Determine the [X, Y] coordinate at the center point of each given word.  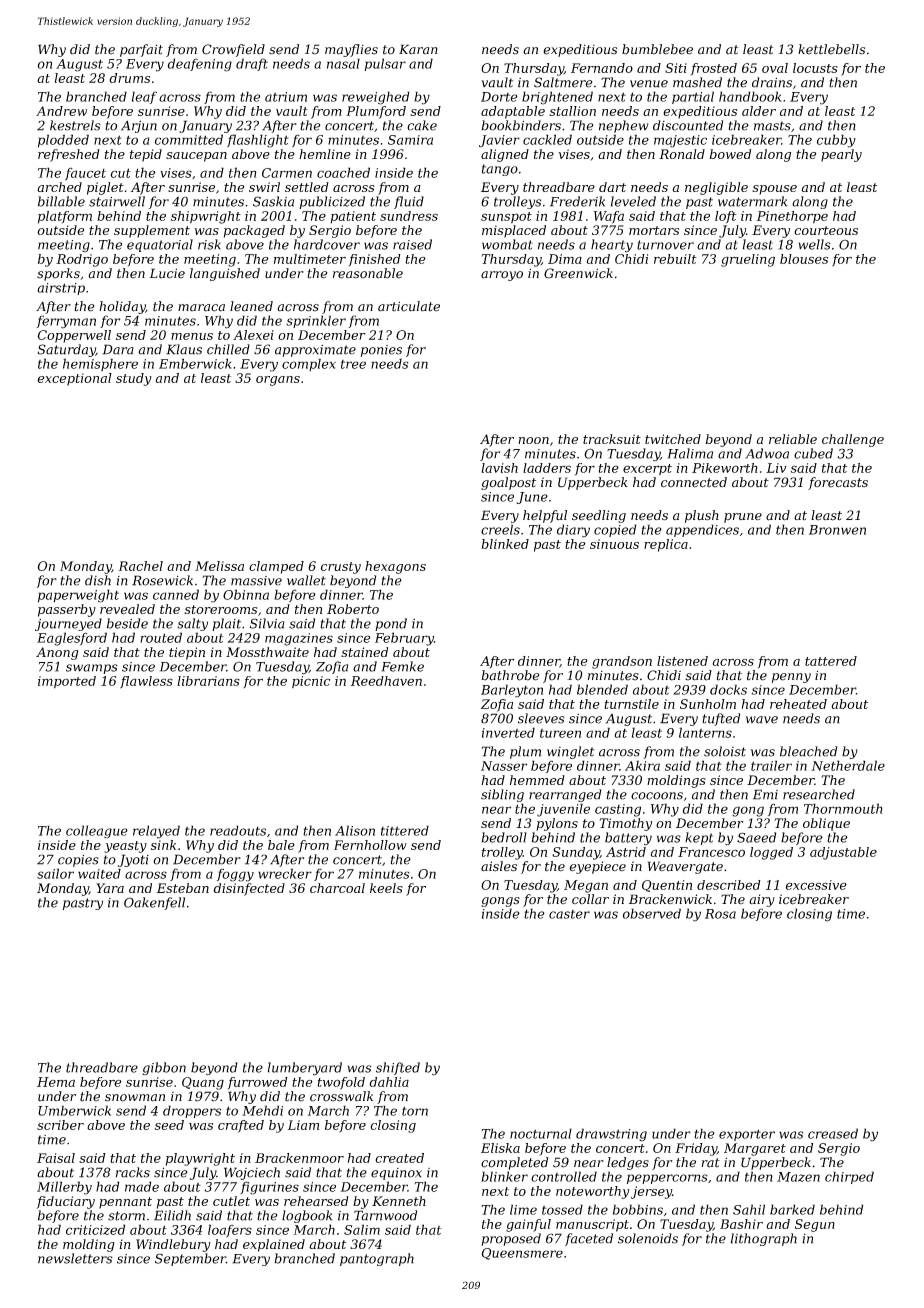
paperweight [78, 596]
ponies [381, 351]
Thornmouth [843, 808]
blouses [804, 259]
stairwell [117, 201]
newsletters [75, 1258]
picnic [311, 682]
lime [523, 1209]
